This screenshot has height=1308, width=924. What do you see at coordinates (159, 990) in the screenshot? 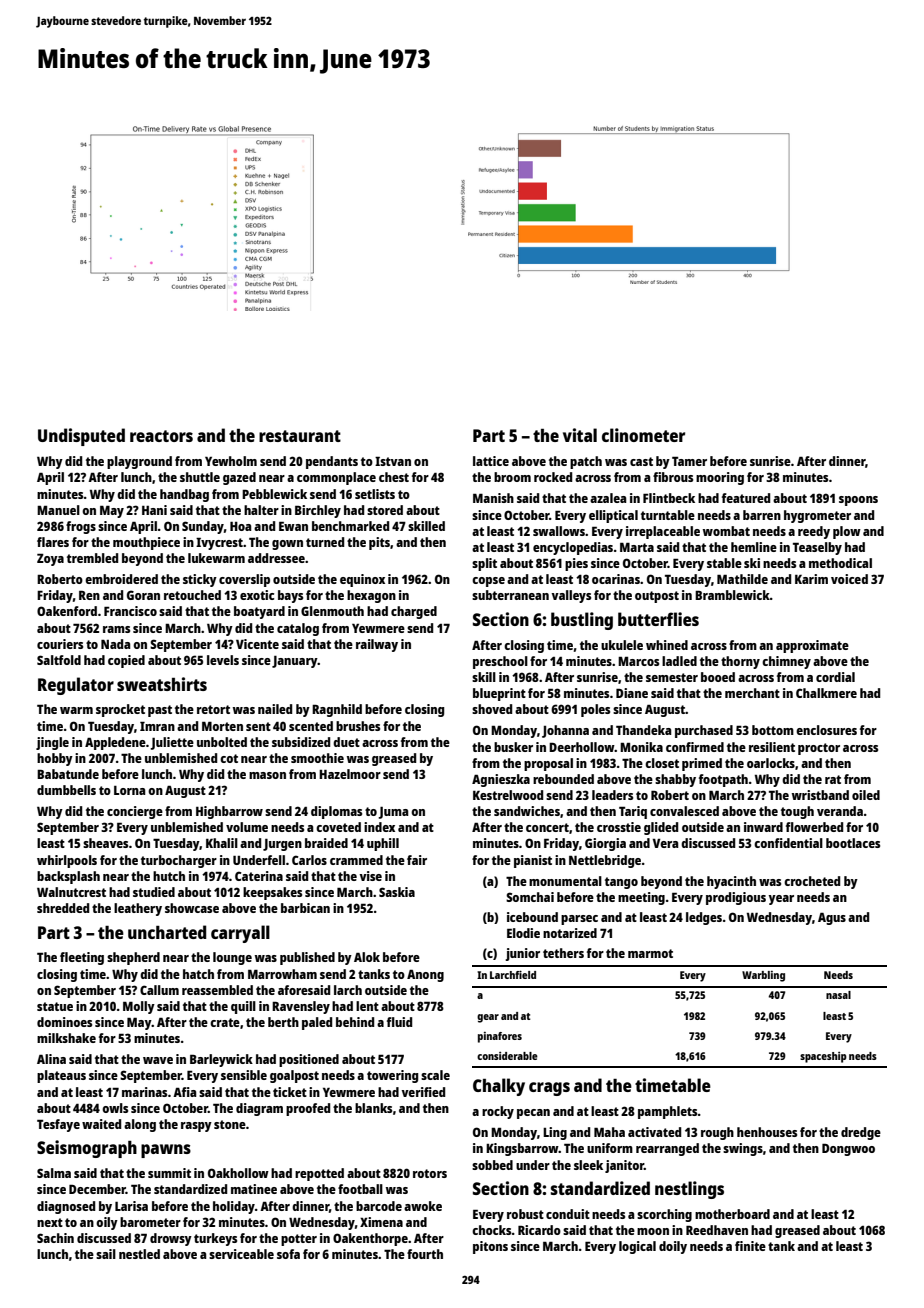
I see `Callum` at bounding box center [159, 990].
